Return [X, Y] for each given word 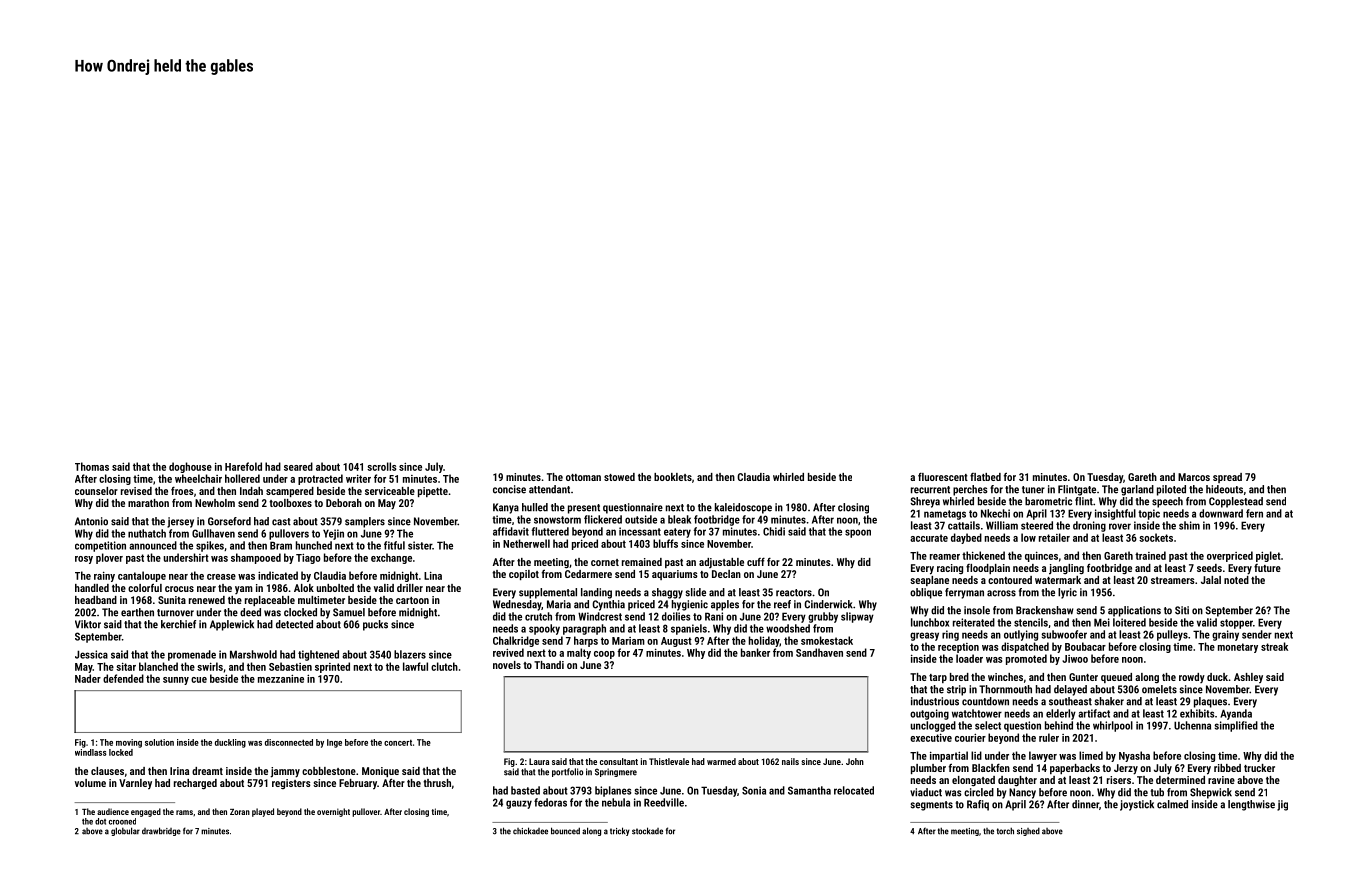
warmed [721, 761]
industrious [935, 701]
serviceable [390, 491]
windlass [91, 752]
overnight [333, 812]
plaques [1210, 702]
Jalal [1211, 580]
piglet [1268, 556]
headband [96, 600]
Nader [88, 678]
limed [1091, 755]
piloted [1171, 490]
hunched [314, 545]
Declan [726, 574]
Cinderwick [828, 604]
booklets [673, 477]
